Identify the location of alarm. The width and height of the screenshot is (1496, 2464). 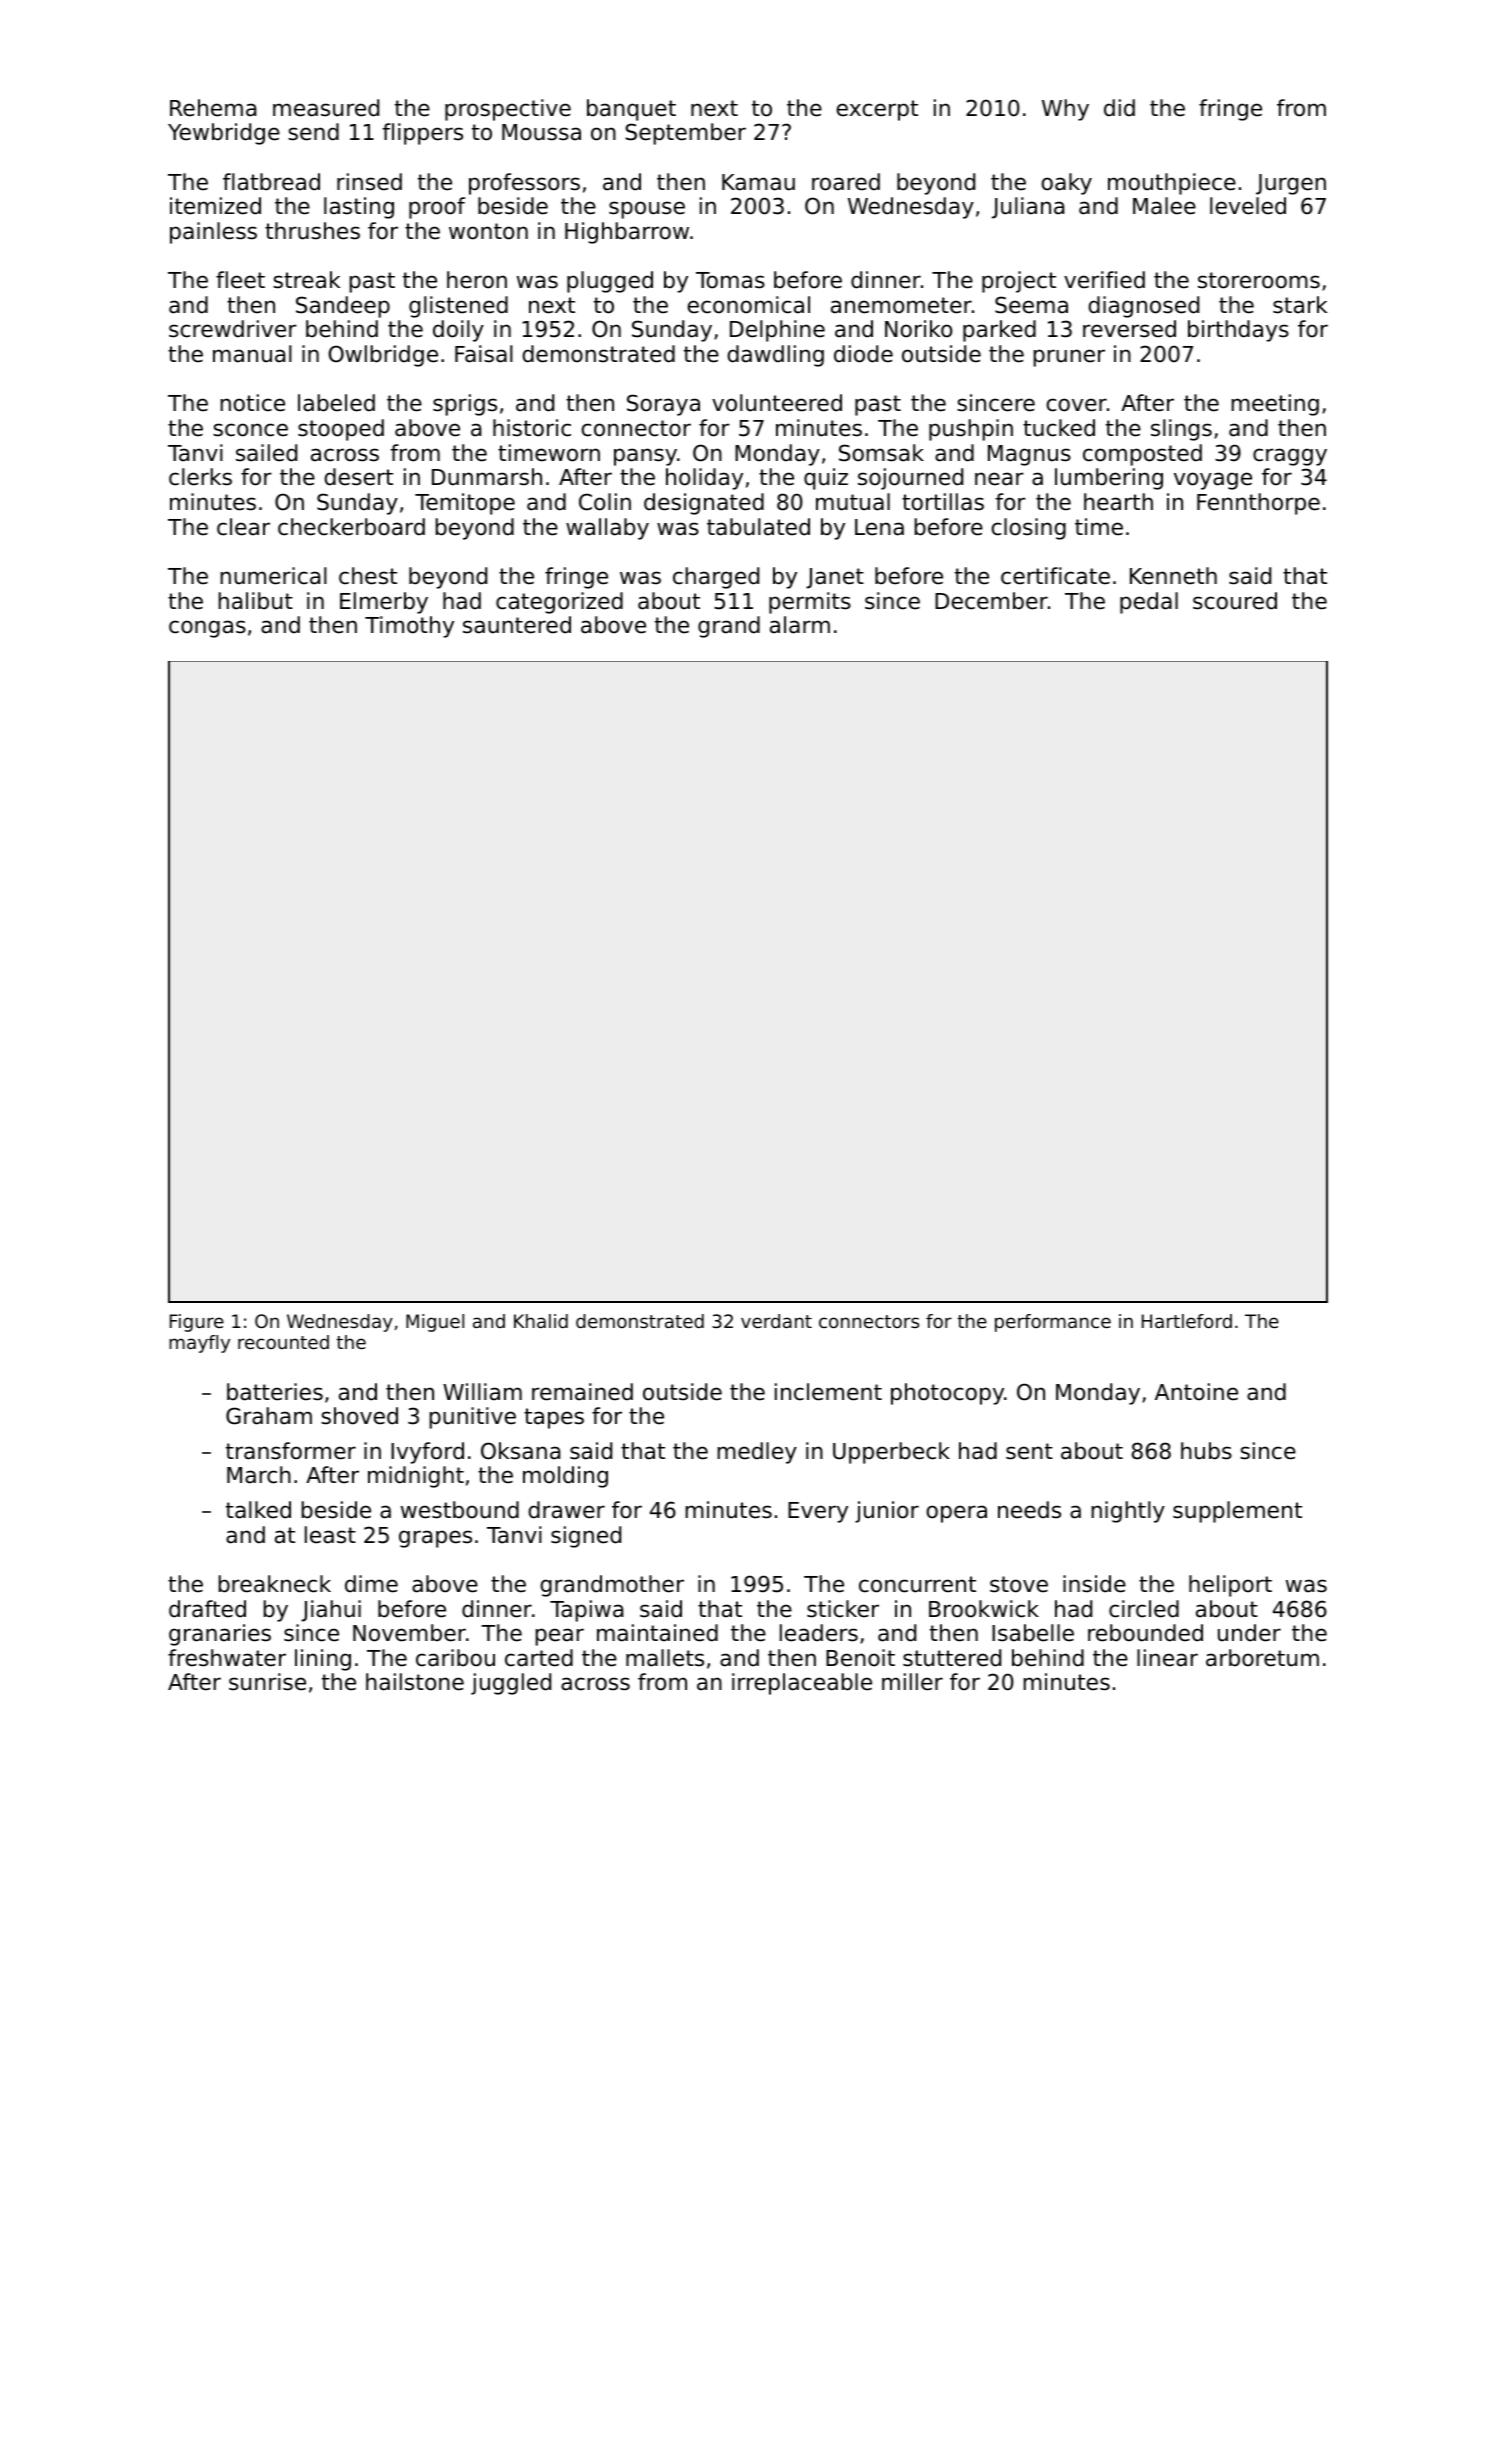
(800, 625).
